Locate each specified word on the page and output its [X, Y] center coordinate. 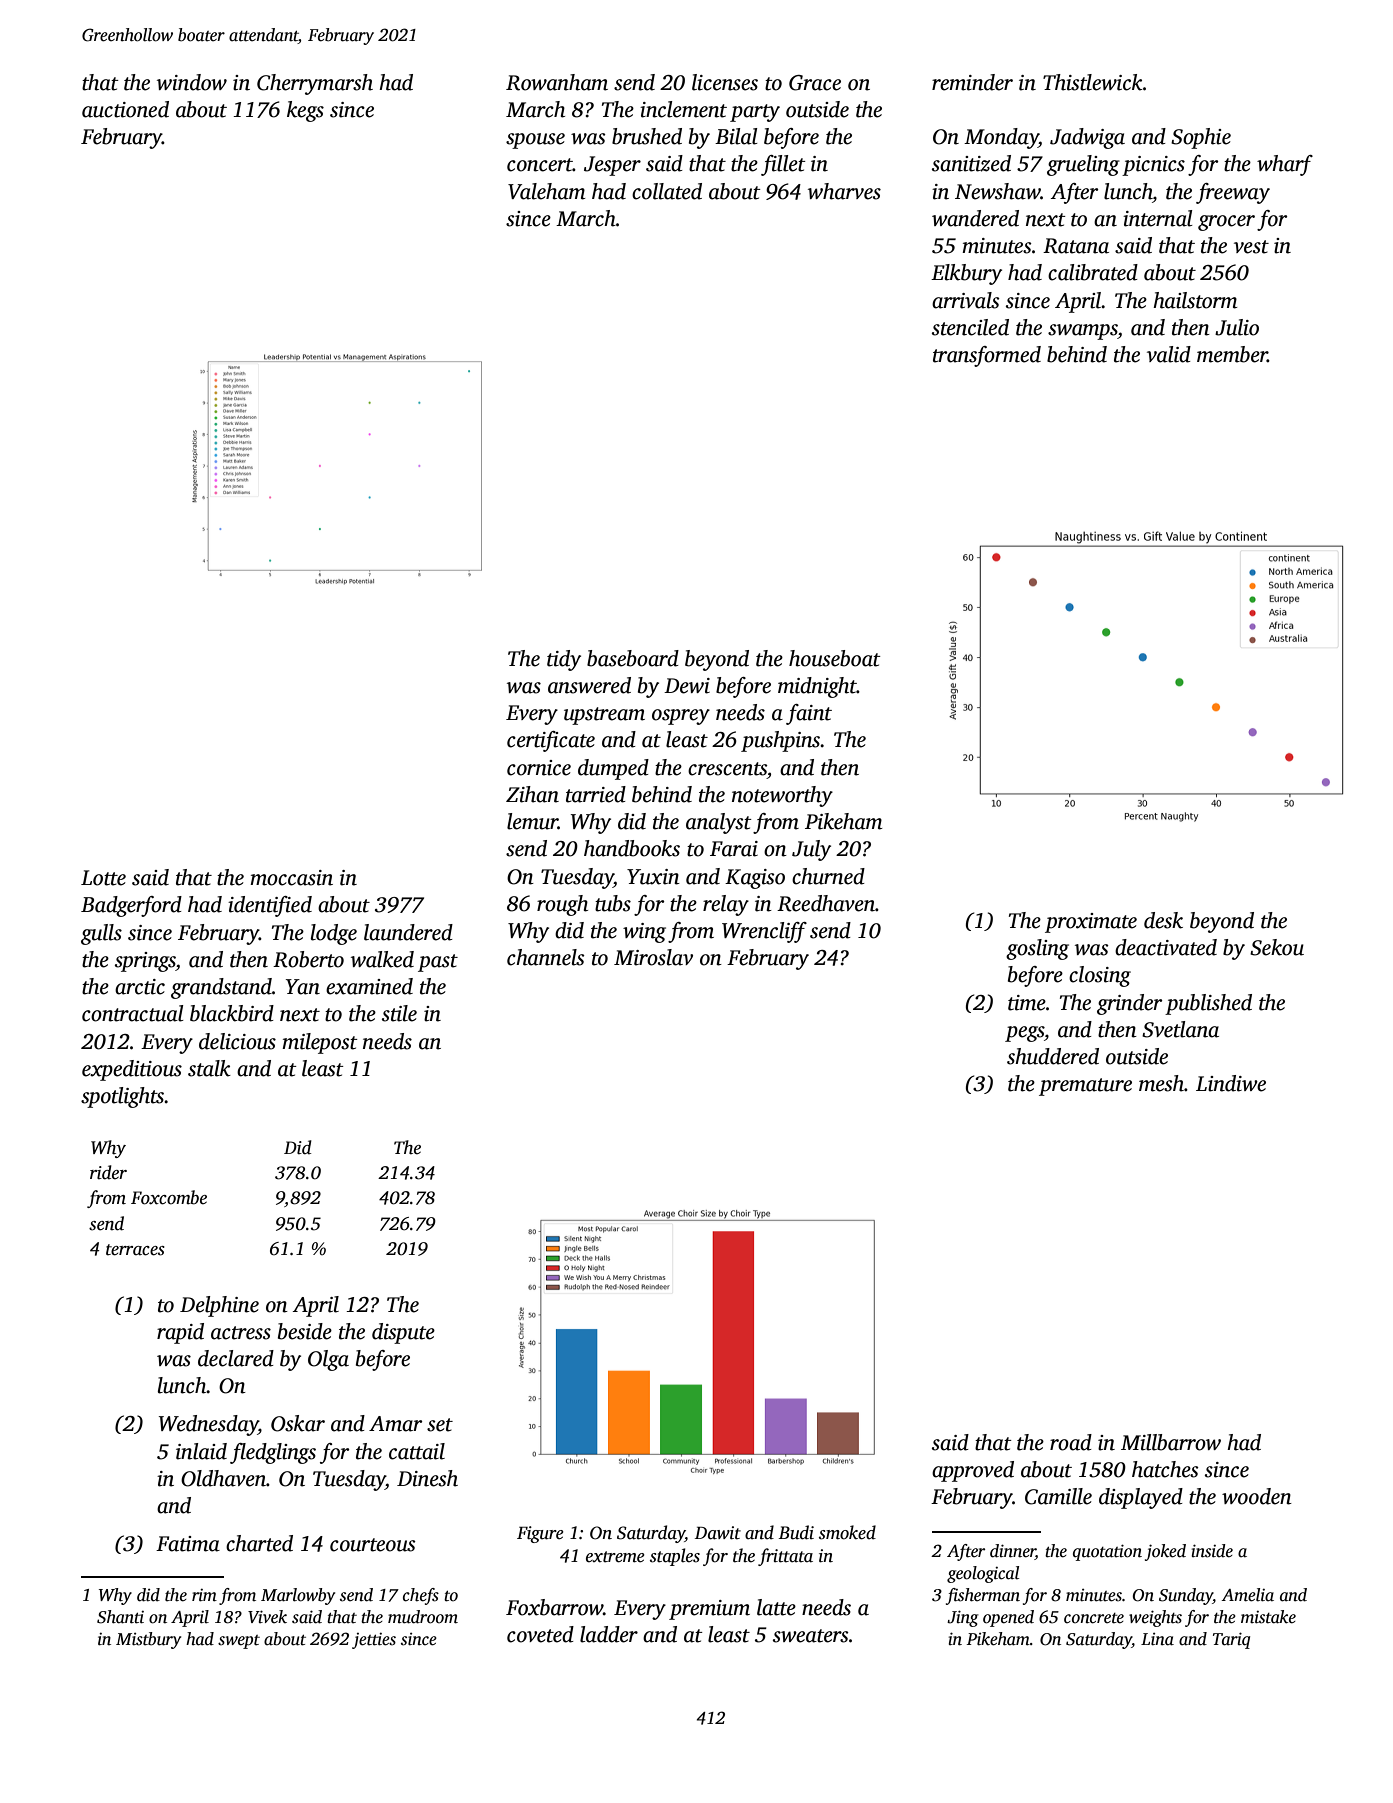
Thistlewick [1093, 82]
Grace [815, 83]
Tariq [1231, 1640]
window [192, 82]
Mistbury [148, 1640]
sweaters [811, 1636]
